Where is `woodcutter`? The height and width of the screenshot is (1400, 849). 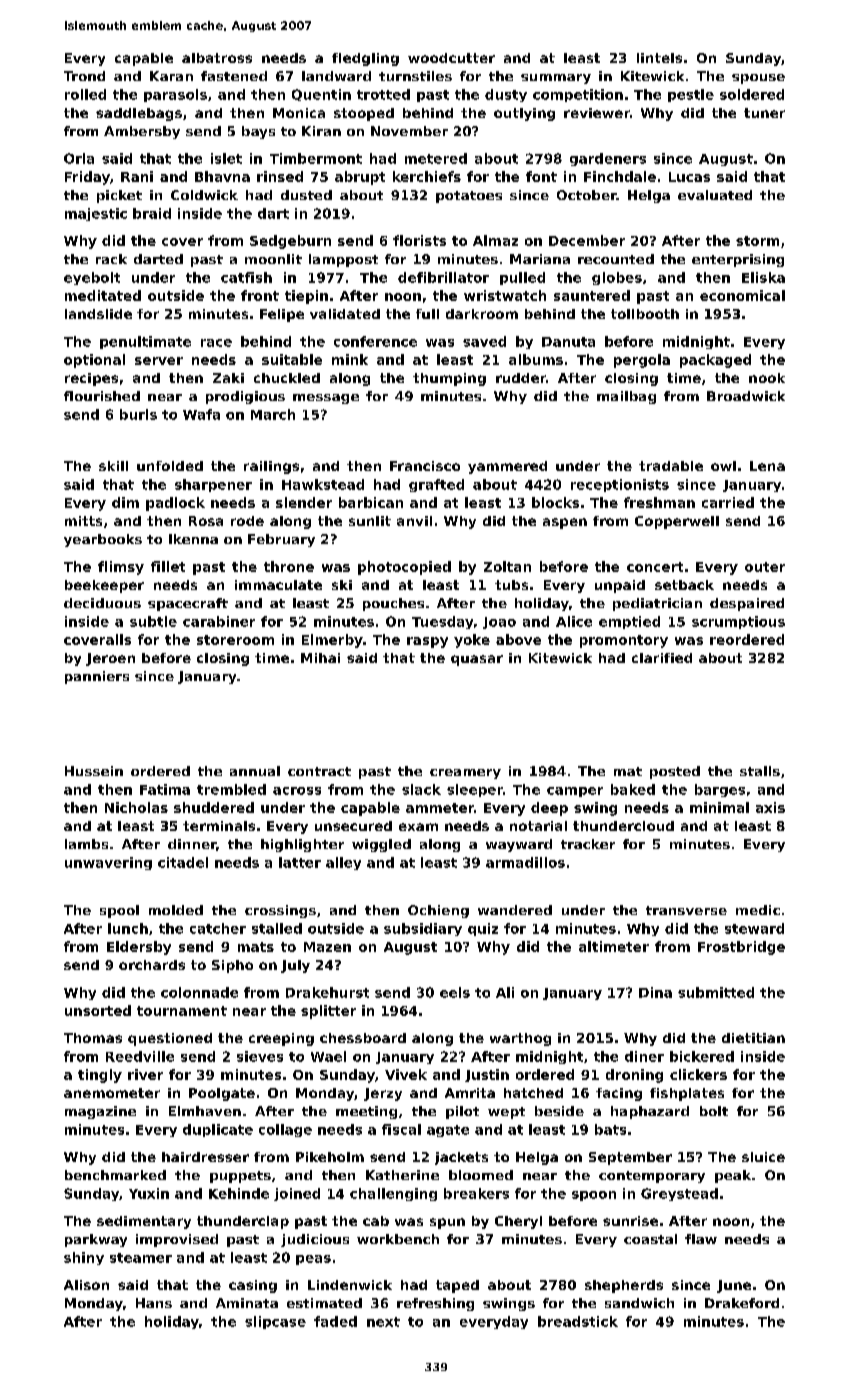
woodcutter is located at coordinates (451, 58).
